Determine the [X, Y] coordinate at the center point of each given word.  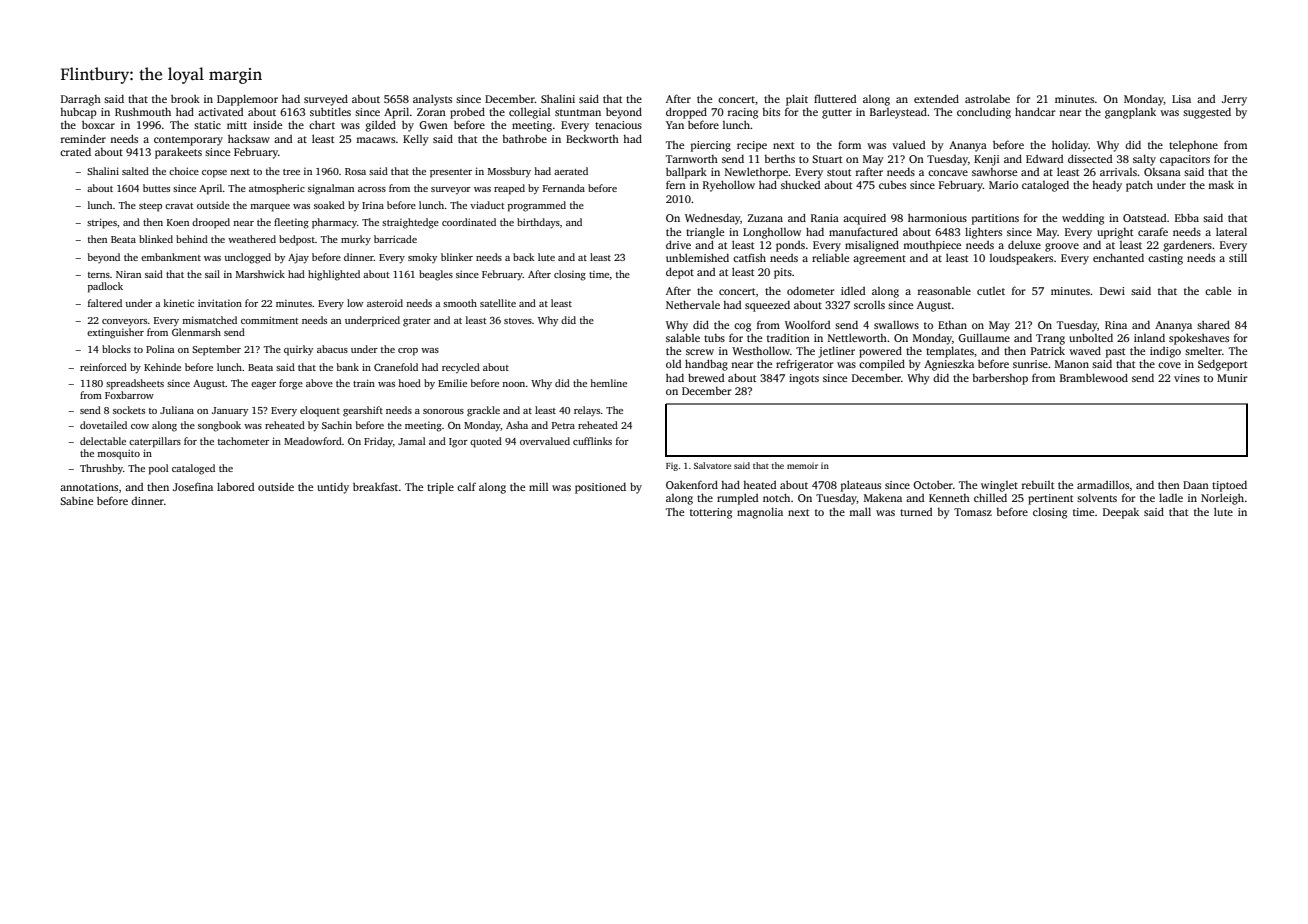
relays [587, 411]
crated [75, 152]
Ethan [952, 325]
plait [797, 100]
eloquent [320, 411]
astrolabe [987, 98]
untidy [333, 488]
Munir [1232, 378]
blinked [156, 239]
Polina [160, 349]
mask [1221, 184]
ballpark [686, 173]
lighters [983, 233]
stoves [518, 321]
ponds [790, 246]
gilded [380, 126]
